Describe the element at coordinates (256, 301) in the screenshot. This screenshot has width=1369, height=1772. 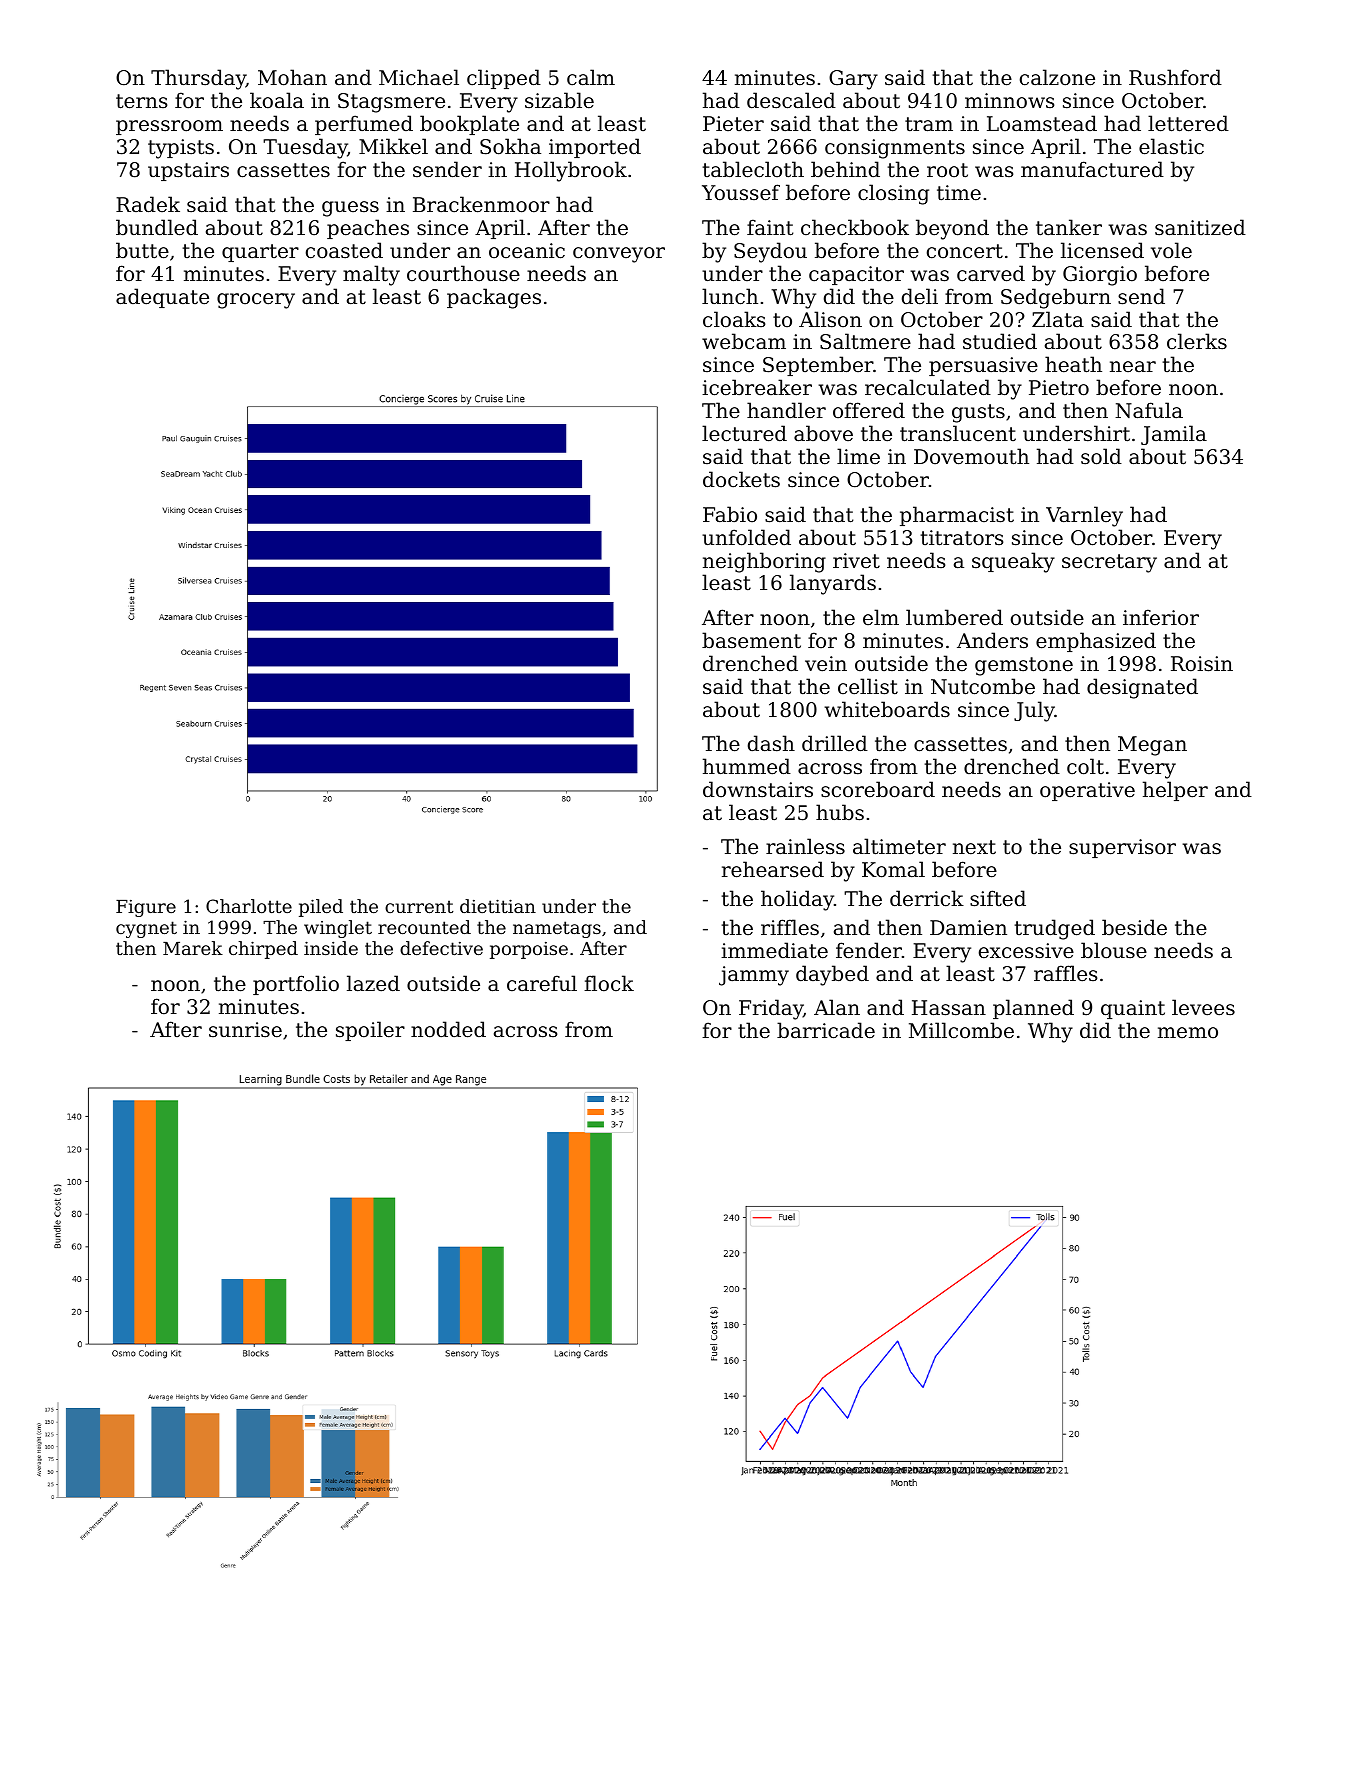
I see `grocery` at that location.
